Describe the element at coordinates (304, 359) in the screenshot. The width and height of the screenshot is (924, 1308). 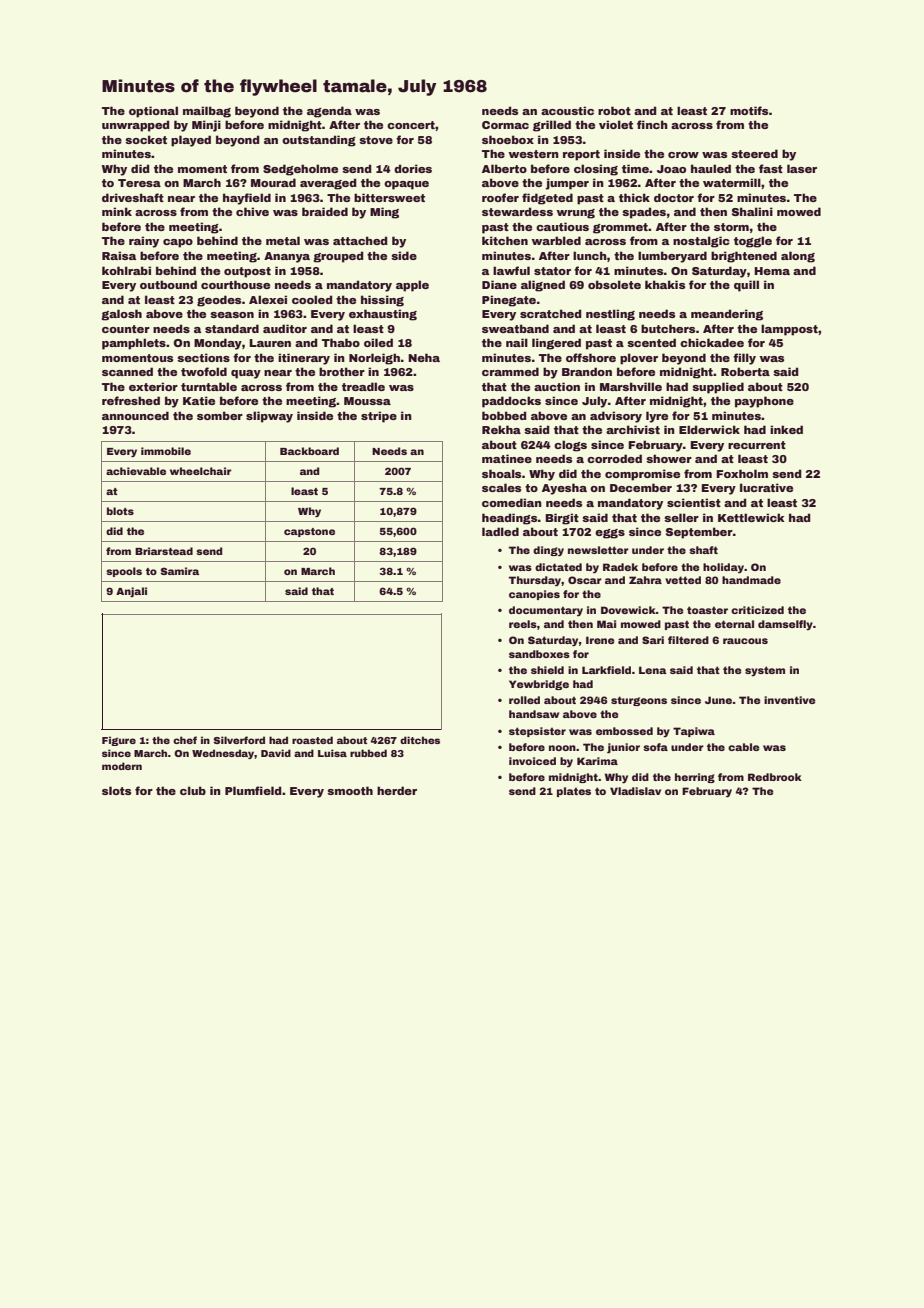
I see `itinerary` at that location.
